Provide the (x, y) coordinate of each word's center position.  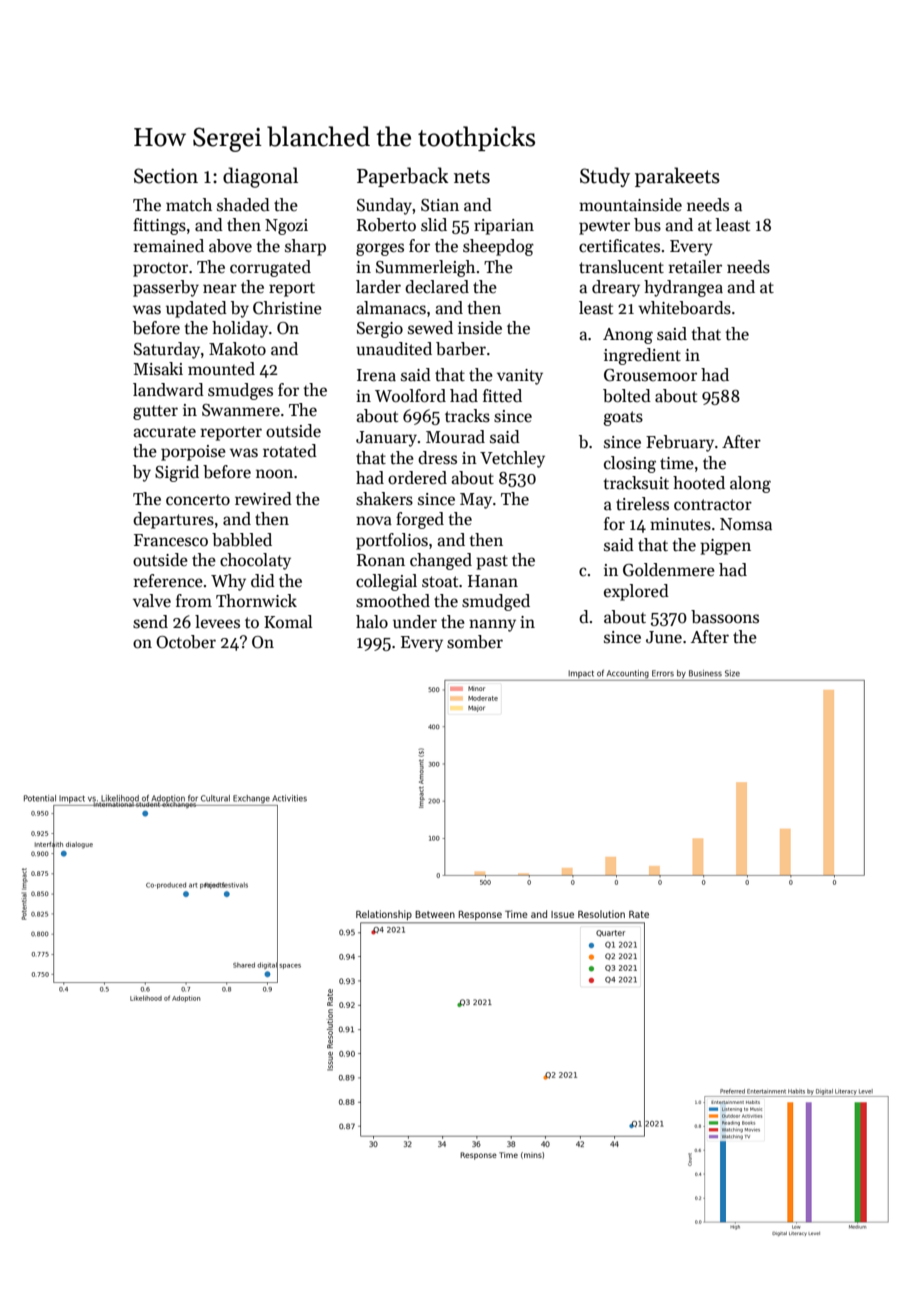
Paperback (403, 177)
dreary (616, 288)
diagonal (260, 177)
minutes (680, 524)
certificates (619, 246)
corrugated (270, 268)
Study (605, 177)
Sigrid (177, 473)
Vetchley (512, 459)
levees (217, 622)
